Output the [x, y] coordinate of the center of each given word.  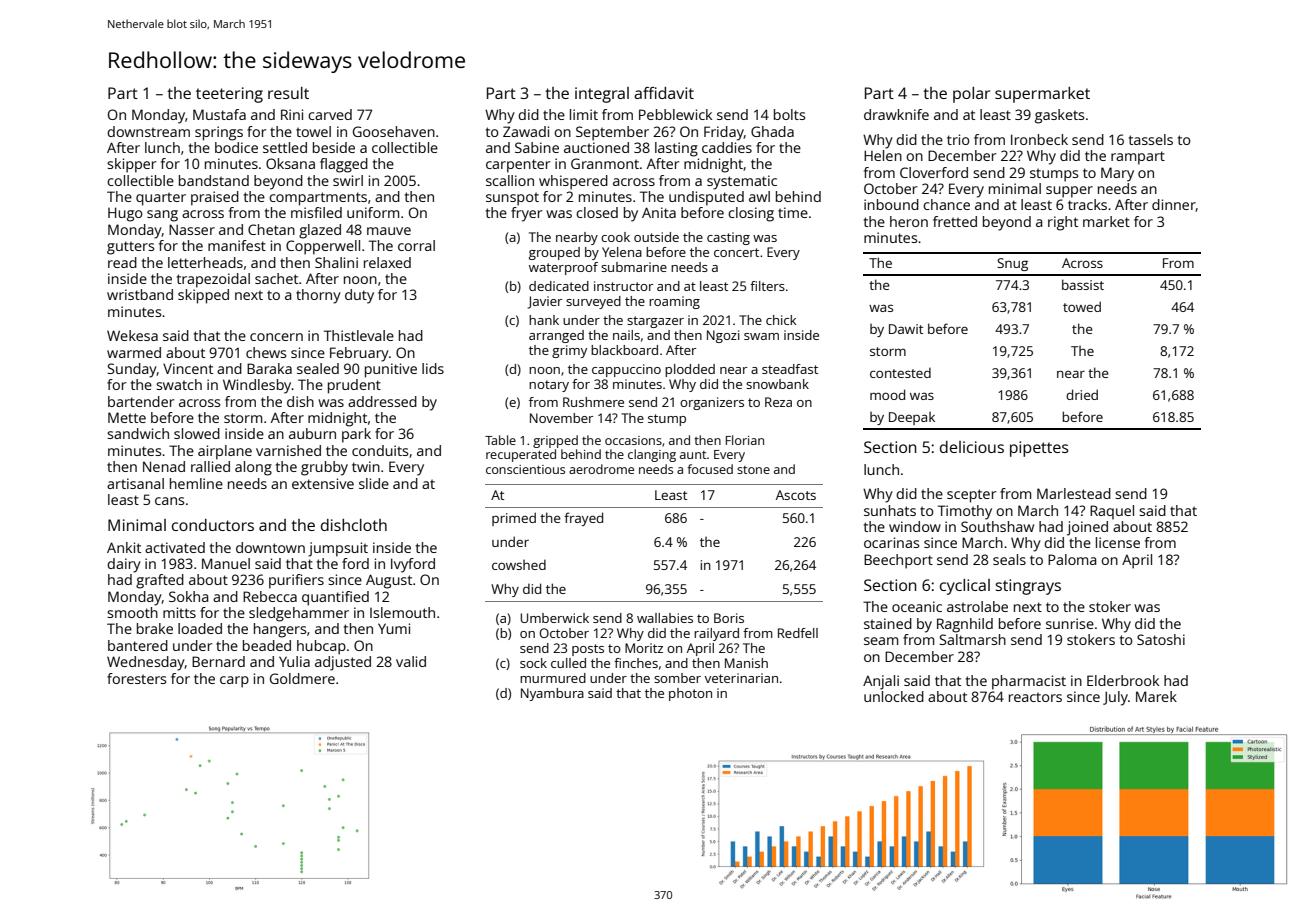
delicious [972, 447]
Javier [545, 302]
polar [971, 95]
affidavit [664, 93]
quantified [335, 598]
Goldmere [302, 678]
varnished [288, 450]
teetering [229, 95]
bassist [1083, 284]
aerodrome [601, 469]
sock [533, 663]
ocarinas [891, 542]
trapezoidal [213, 280]
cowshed [519, 565]
